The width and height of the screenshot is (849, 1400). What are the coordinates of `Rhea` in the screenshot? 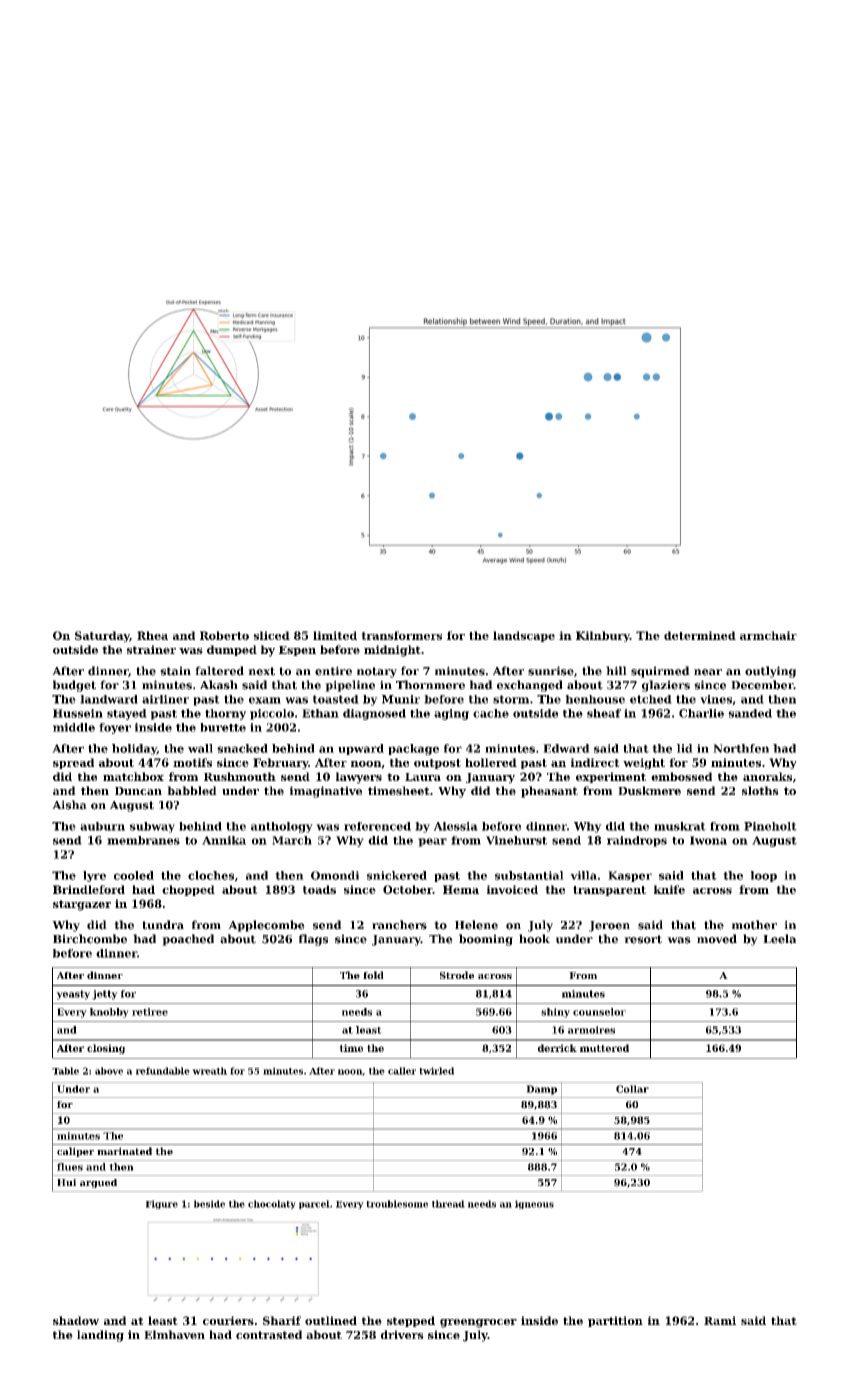 It's located at (152, 635).
